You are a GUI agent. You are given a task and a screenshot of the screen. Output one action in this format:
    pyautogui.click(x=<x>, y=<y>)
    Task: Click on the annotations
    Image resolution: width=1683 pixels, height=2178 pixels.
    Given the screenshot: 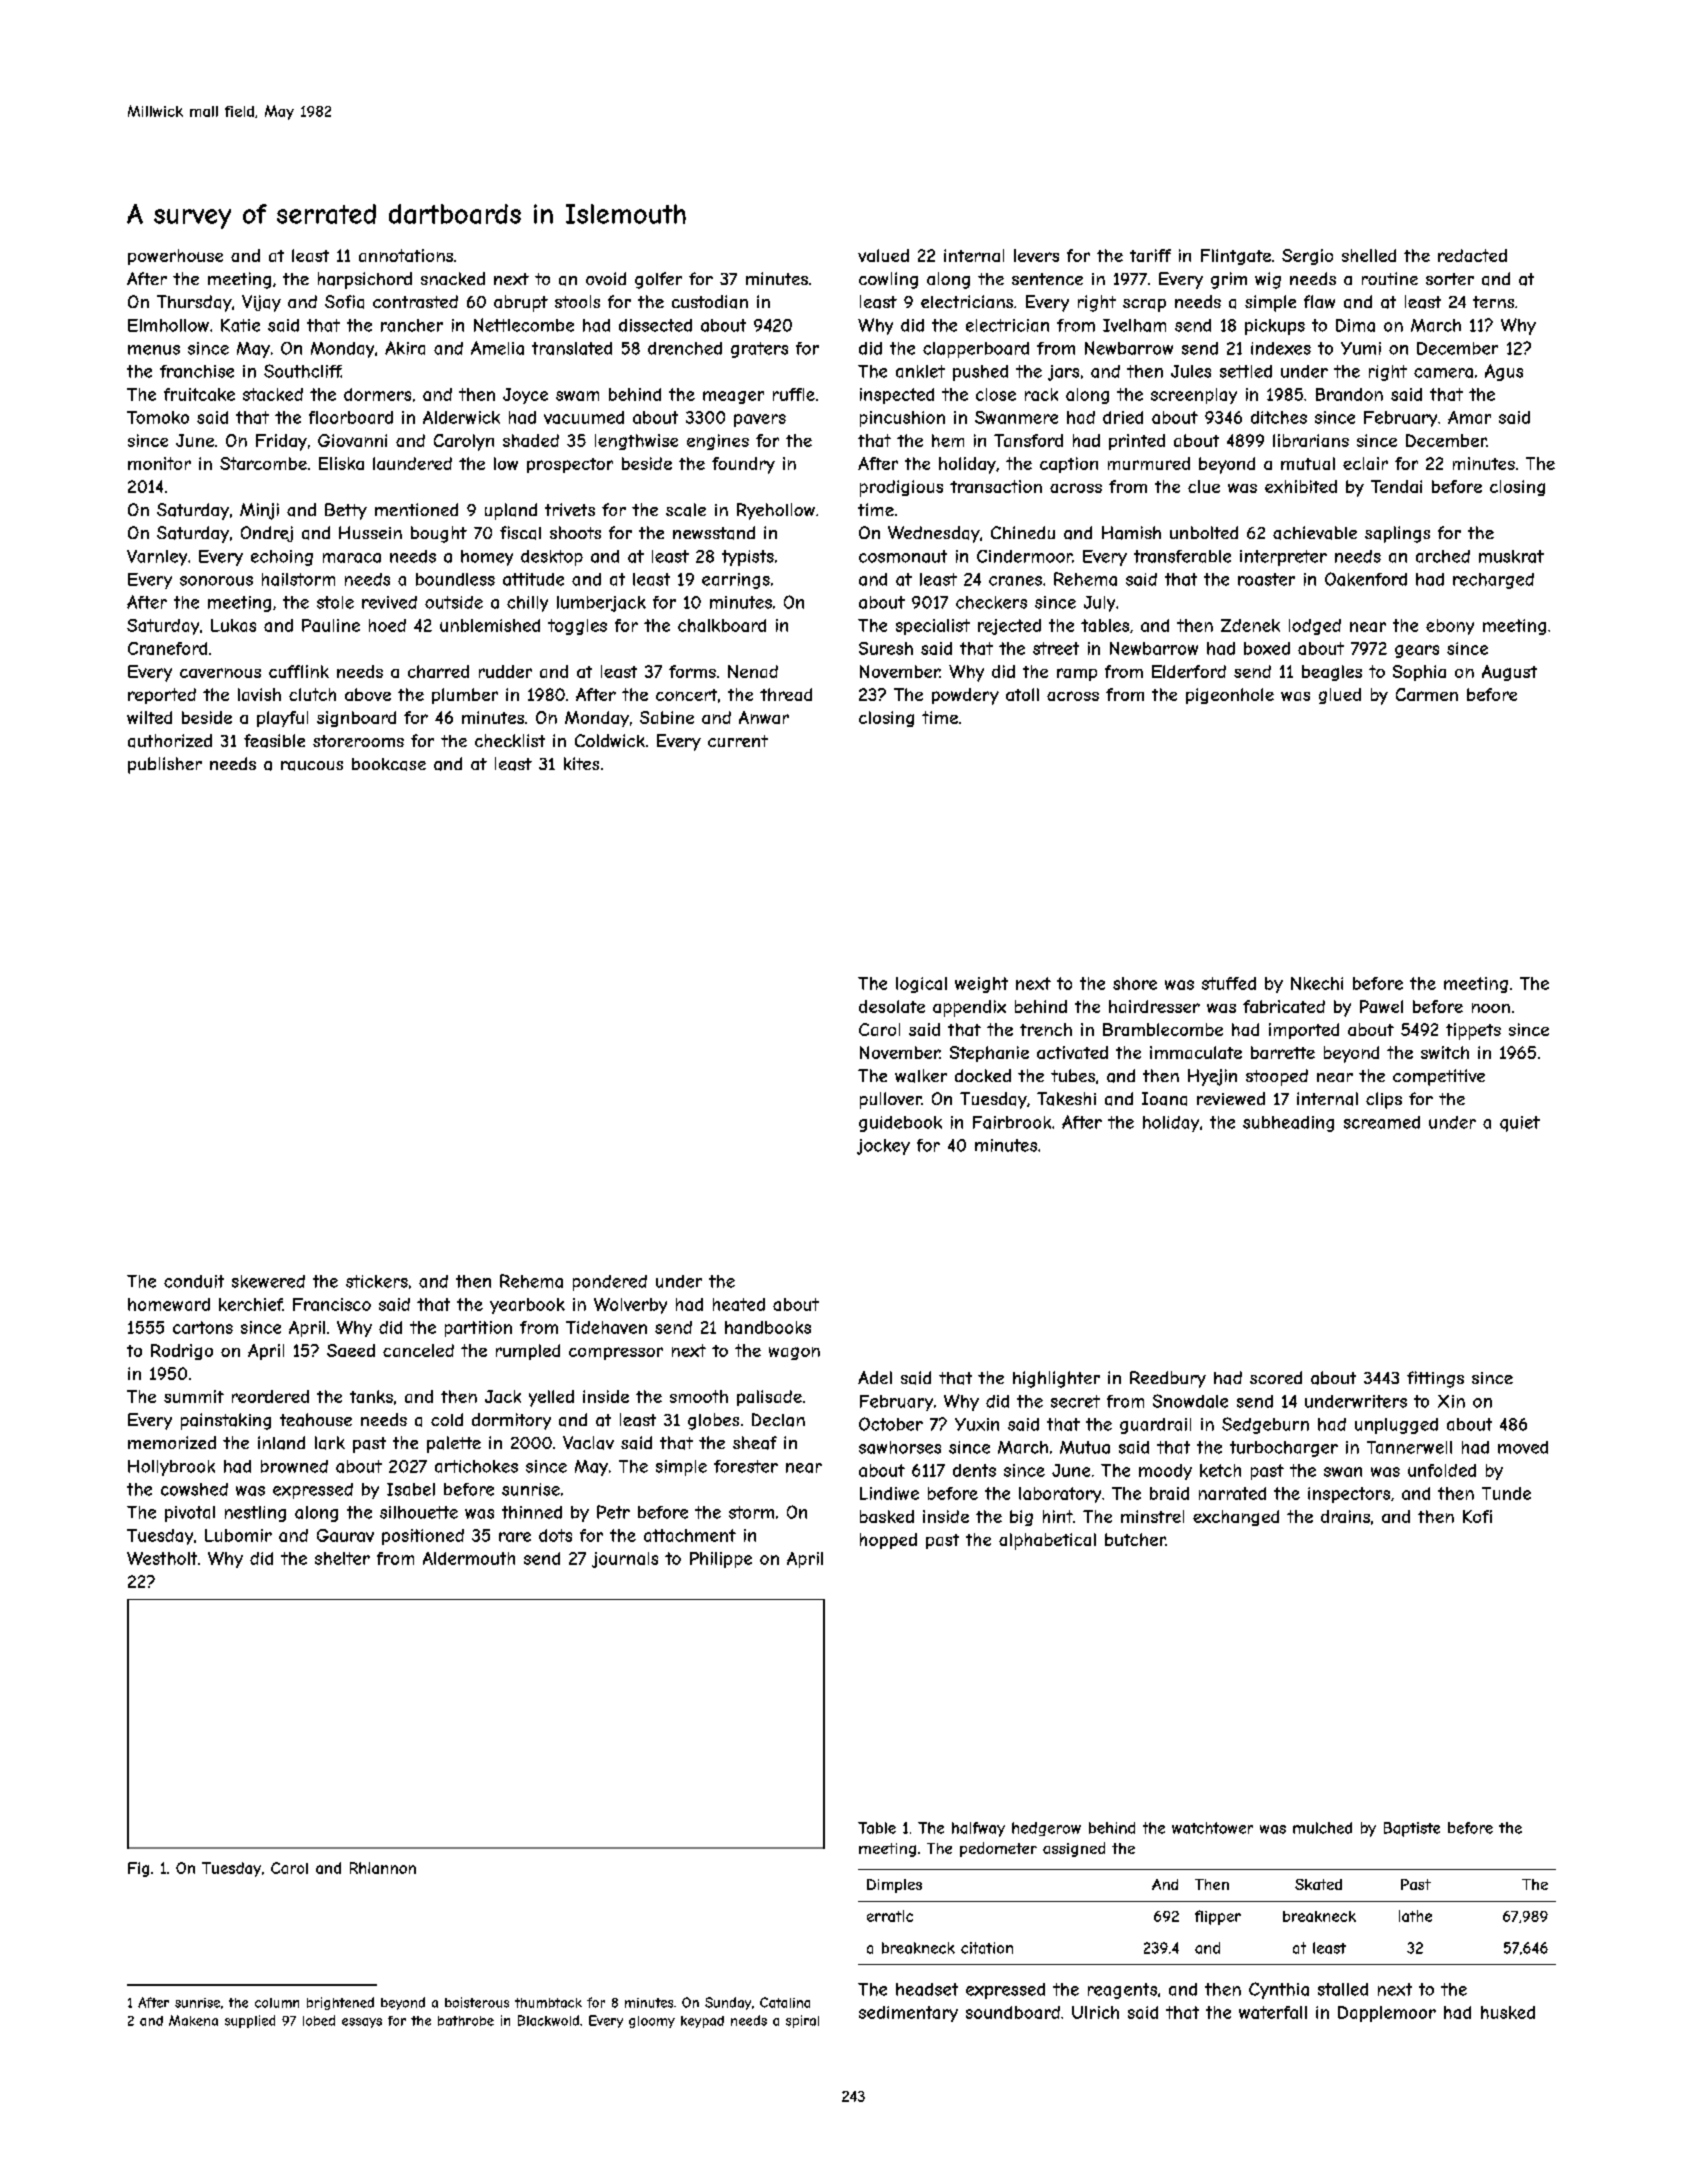 What is the action you would take?
    pyautogui.click(x=406, y=255)
